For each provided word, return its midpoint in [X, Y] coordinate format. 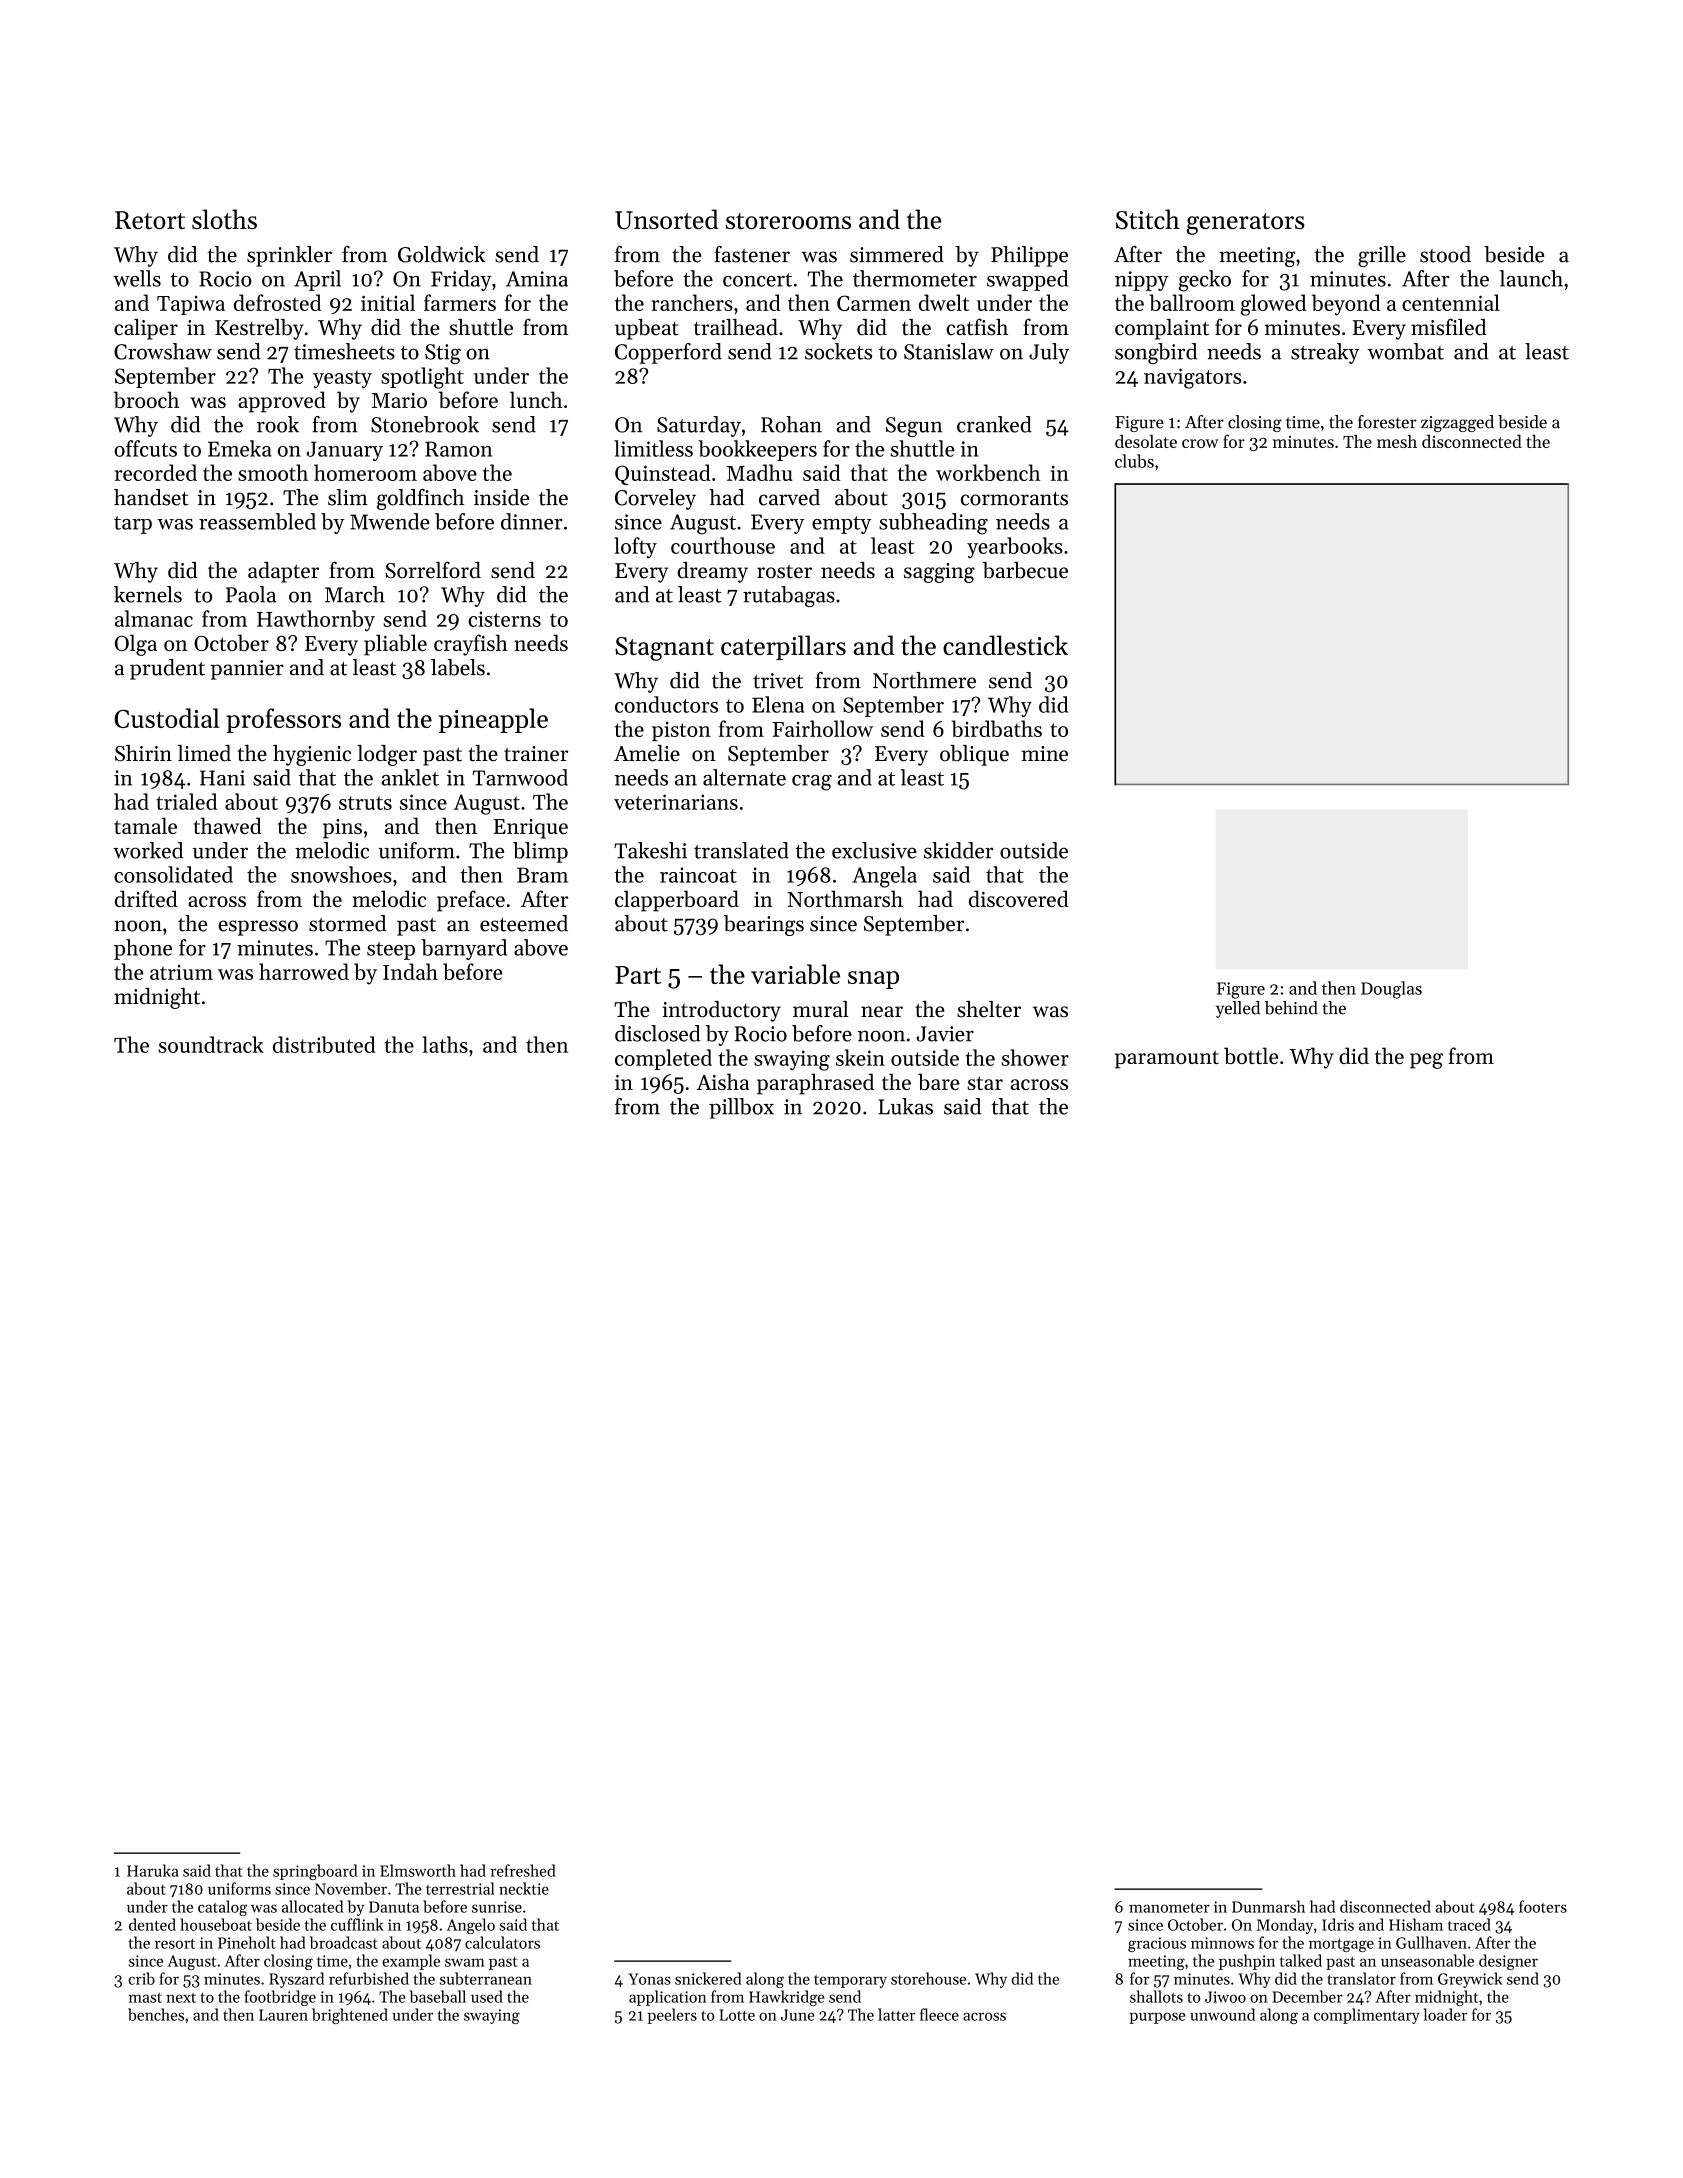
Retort [150, 220]
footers [1543, 1906]
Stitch [1148, 219]
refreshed [523, 1870]
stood [1445, 254]
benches [156, 2014]
